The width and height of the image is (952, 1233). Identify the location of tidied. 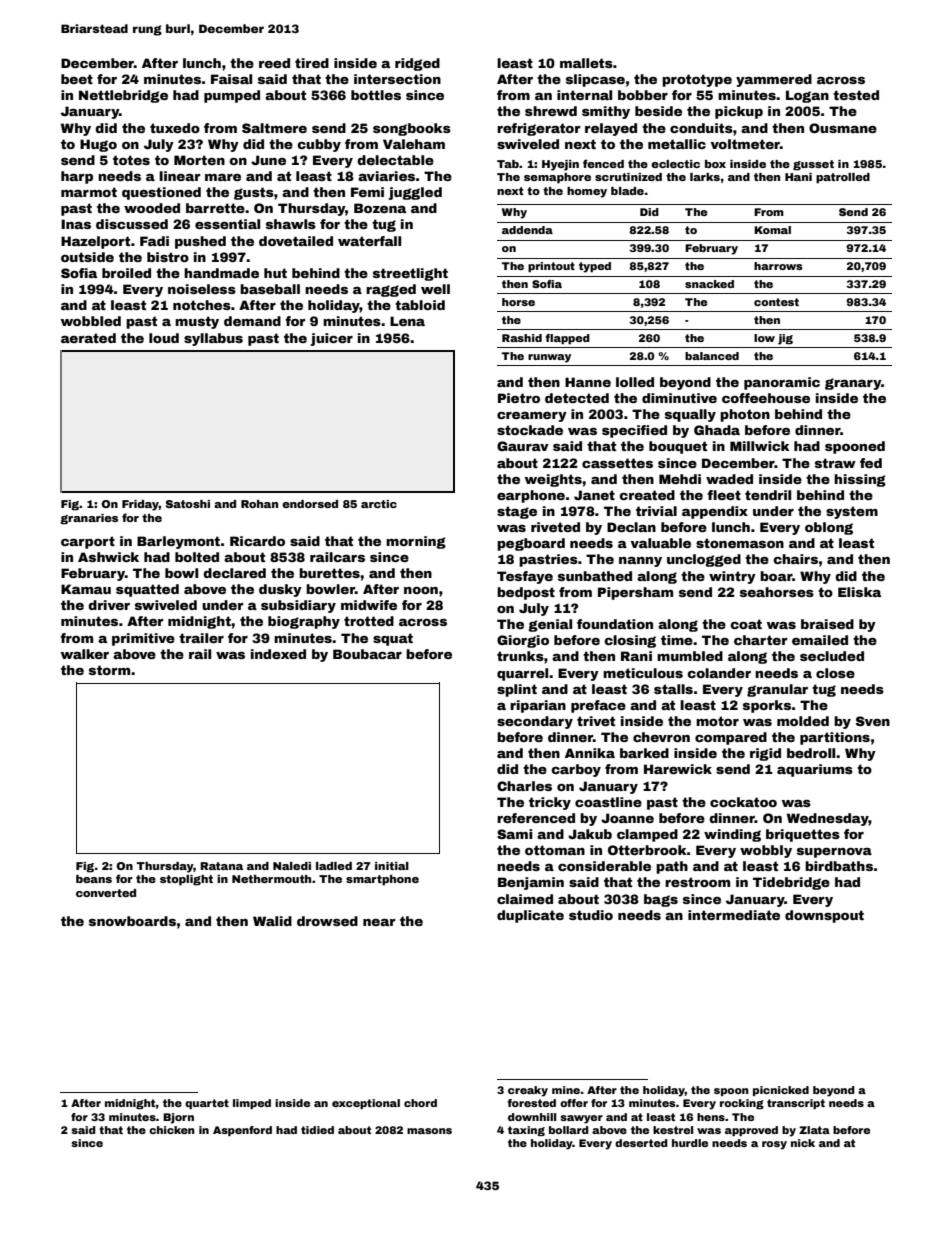
(317, 1130).
